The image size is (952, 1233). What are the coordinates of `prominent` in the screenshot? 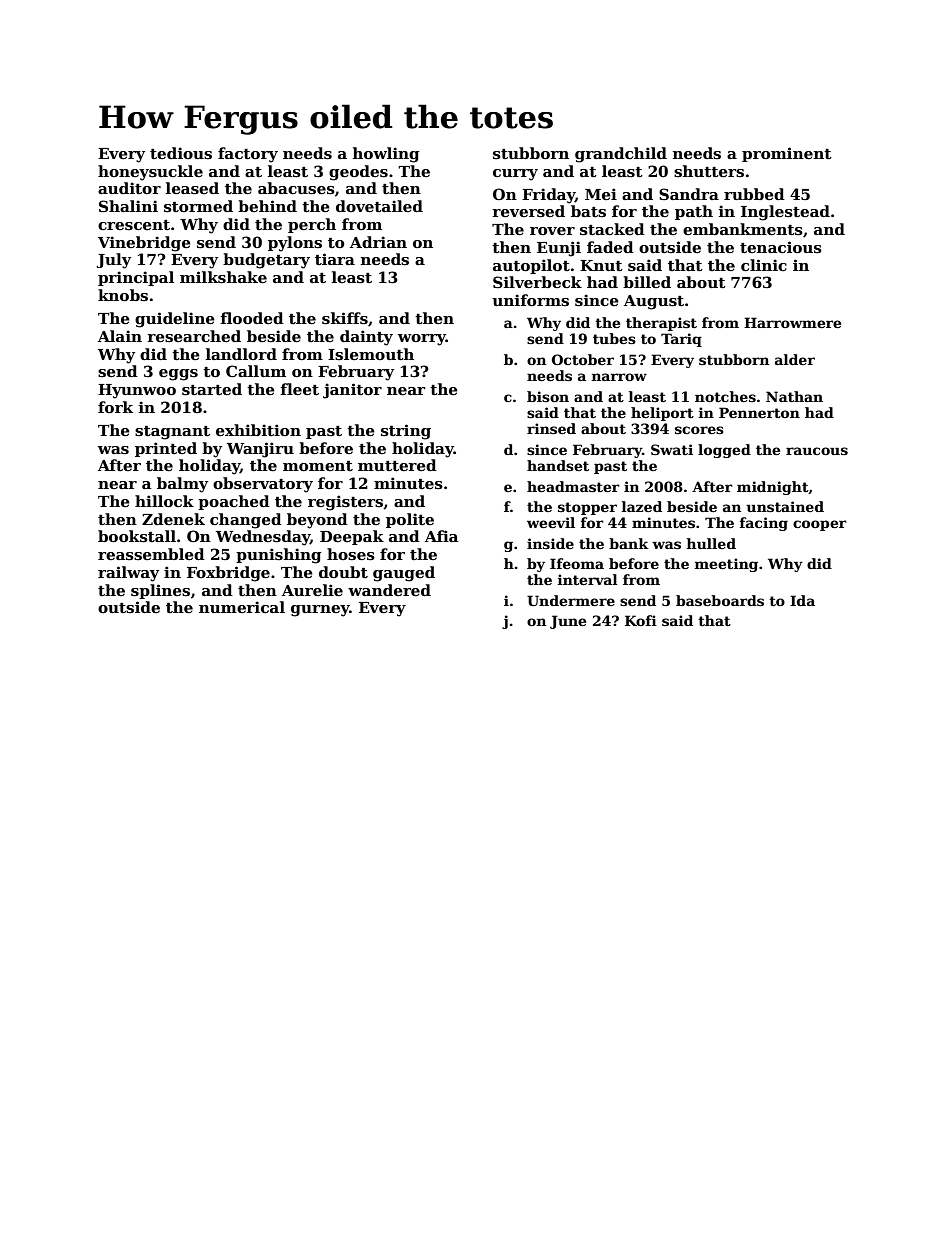 It's located at (787, 154).
